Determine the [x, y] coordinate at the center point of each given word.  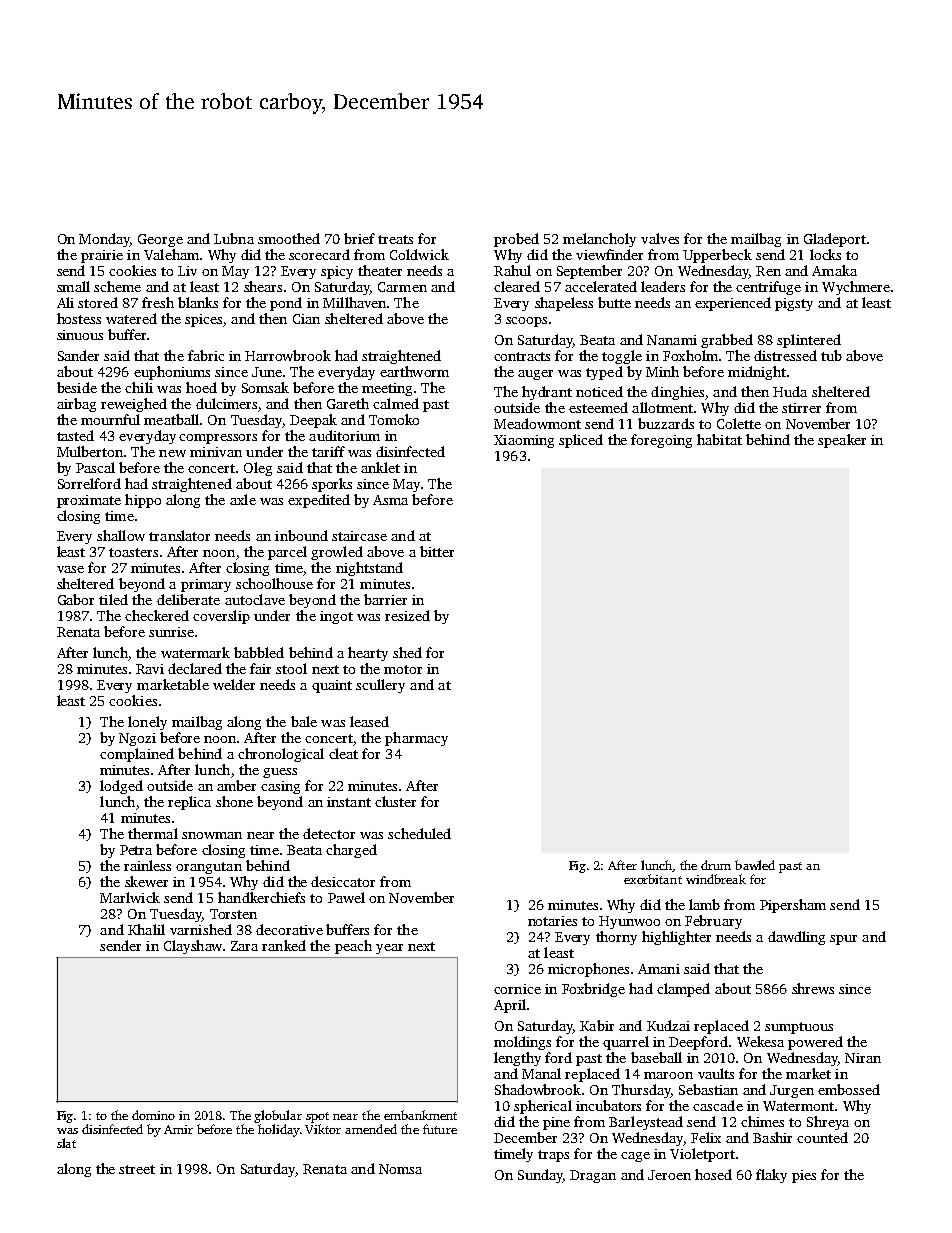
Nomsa [400, 1169]
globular [278, 1116]
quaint [332, 686]
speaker [842, 441]
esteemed [598, 407]
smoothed [289, 238]
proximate [89, 501]
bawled [755, 865]
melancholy [599, 240]
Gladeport [835, 240]
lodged [121, 787]
